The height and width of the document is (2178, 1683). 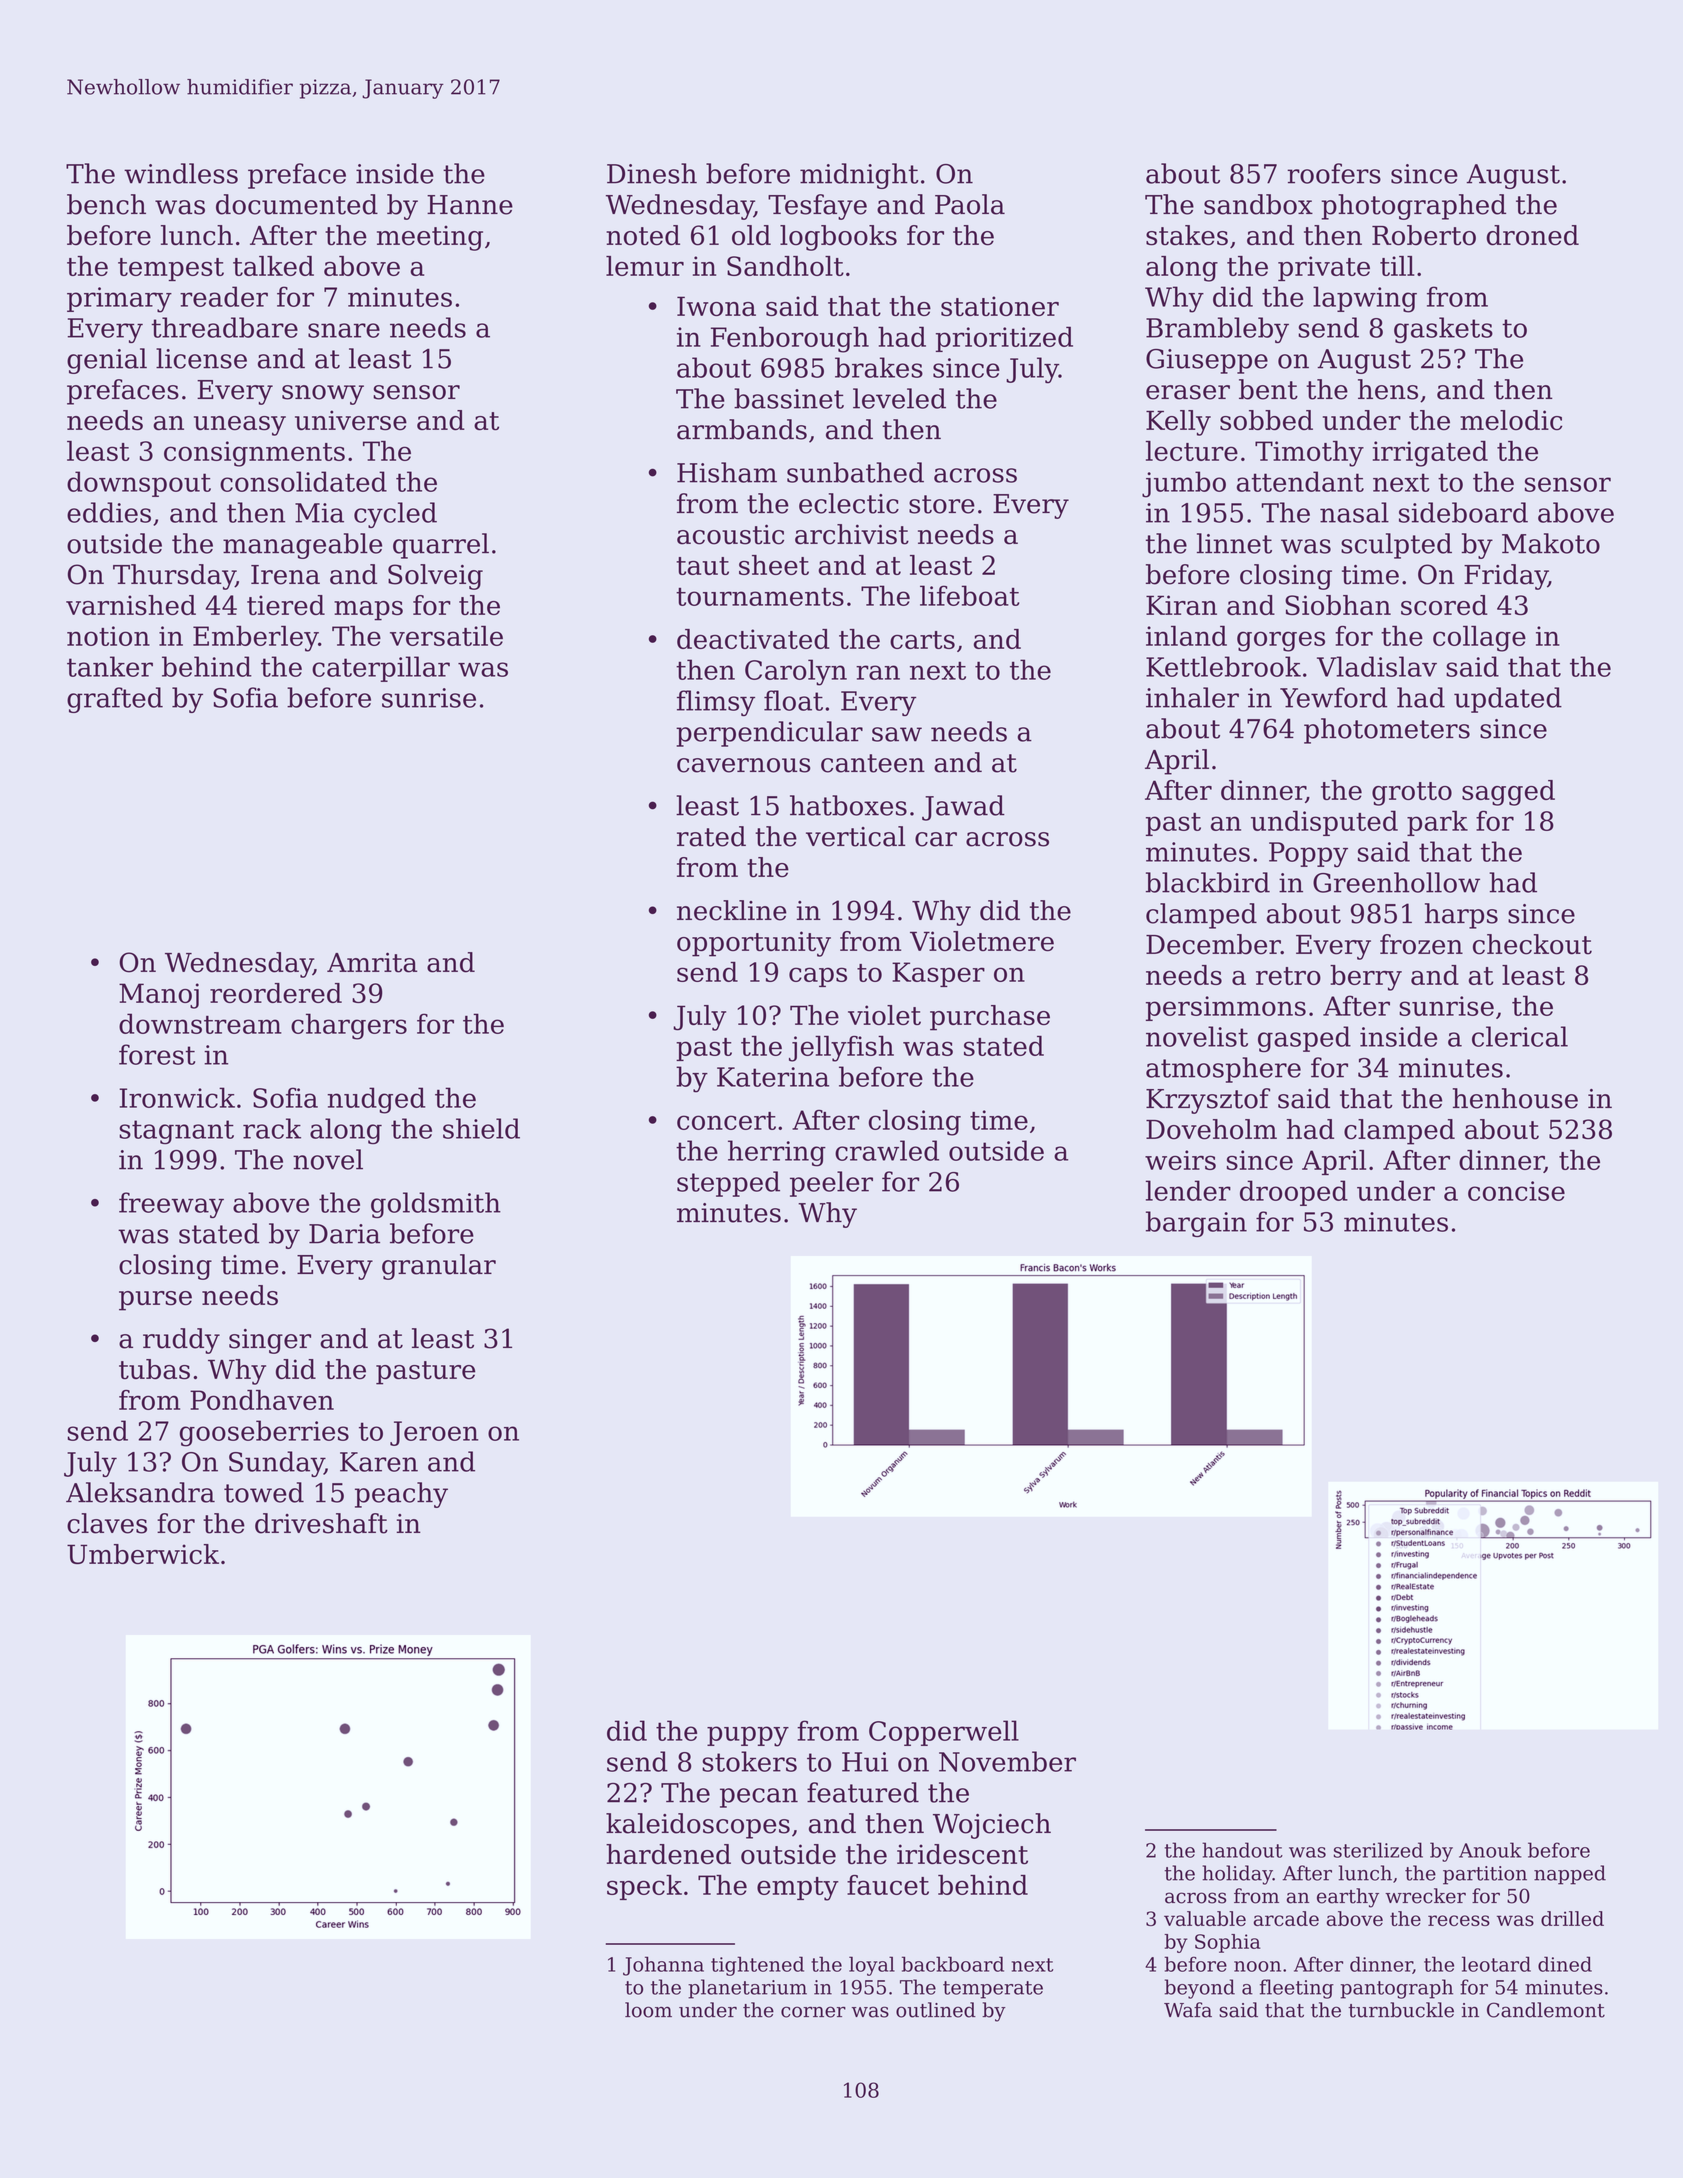 What do you see at coordinates (887, 1150) in the document?
I see `crawled` at bounding box center [887, 1150].
